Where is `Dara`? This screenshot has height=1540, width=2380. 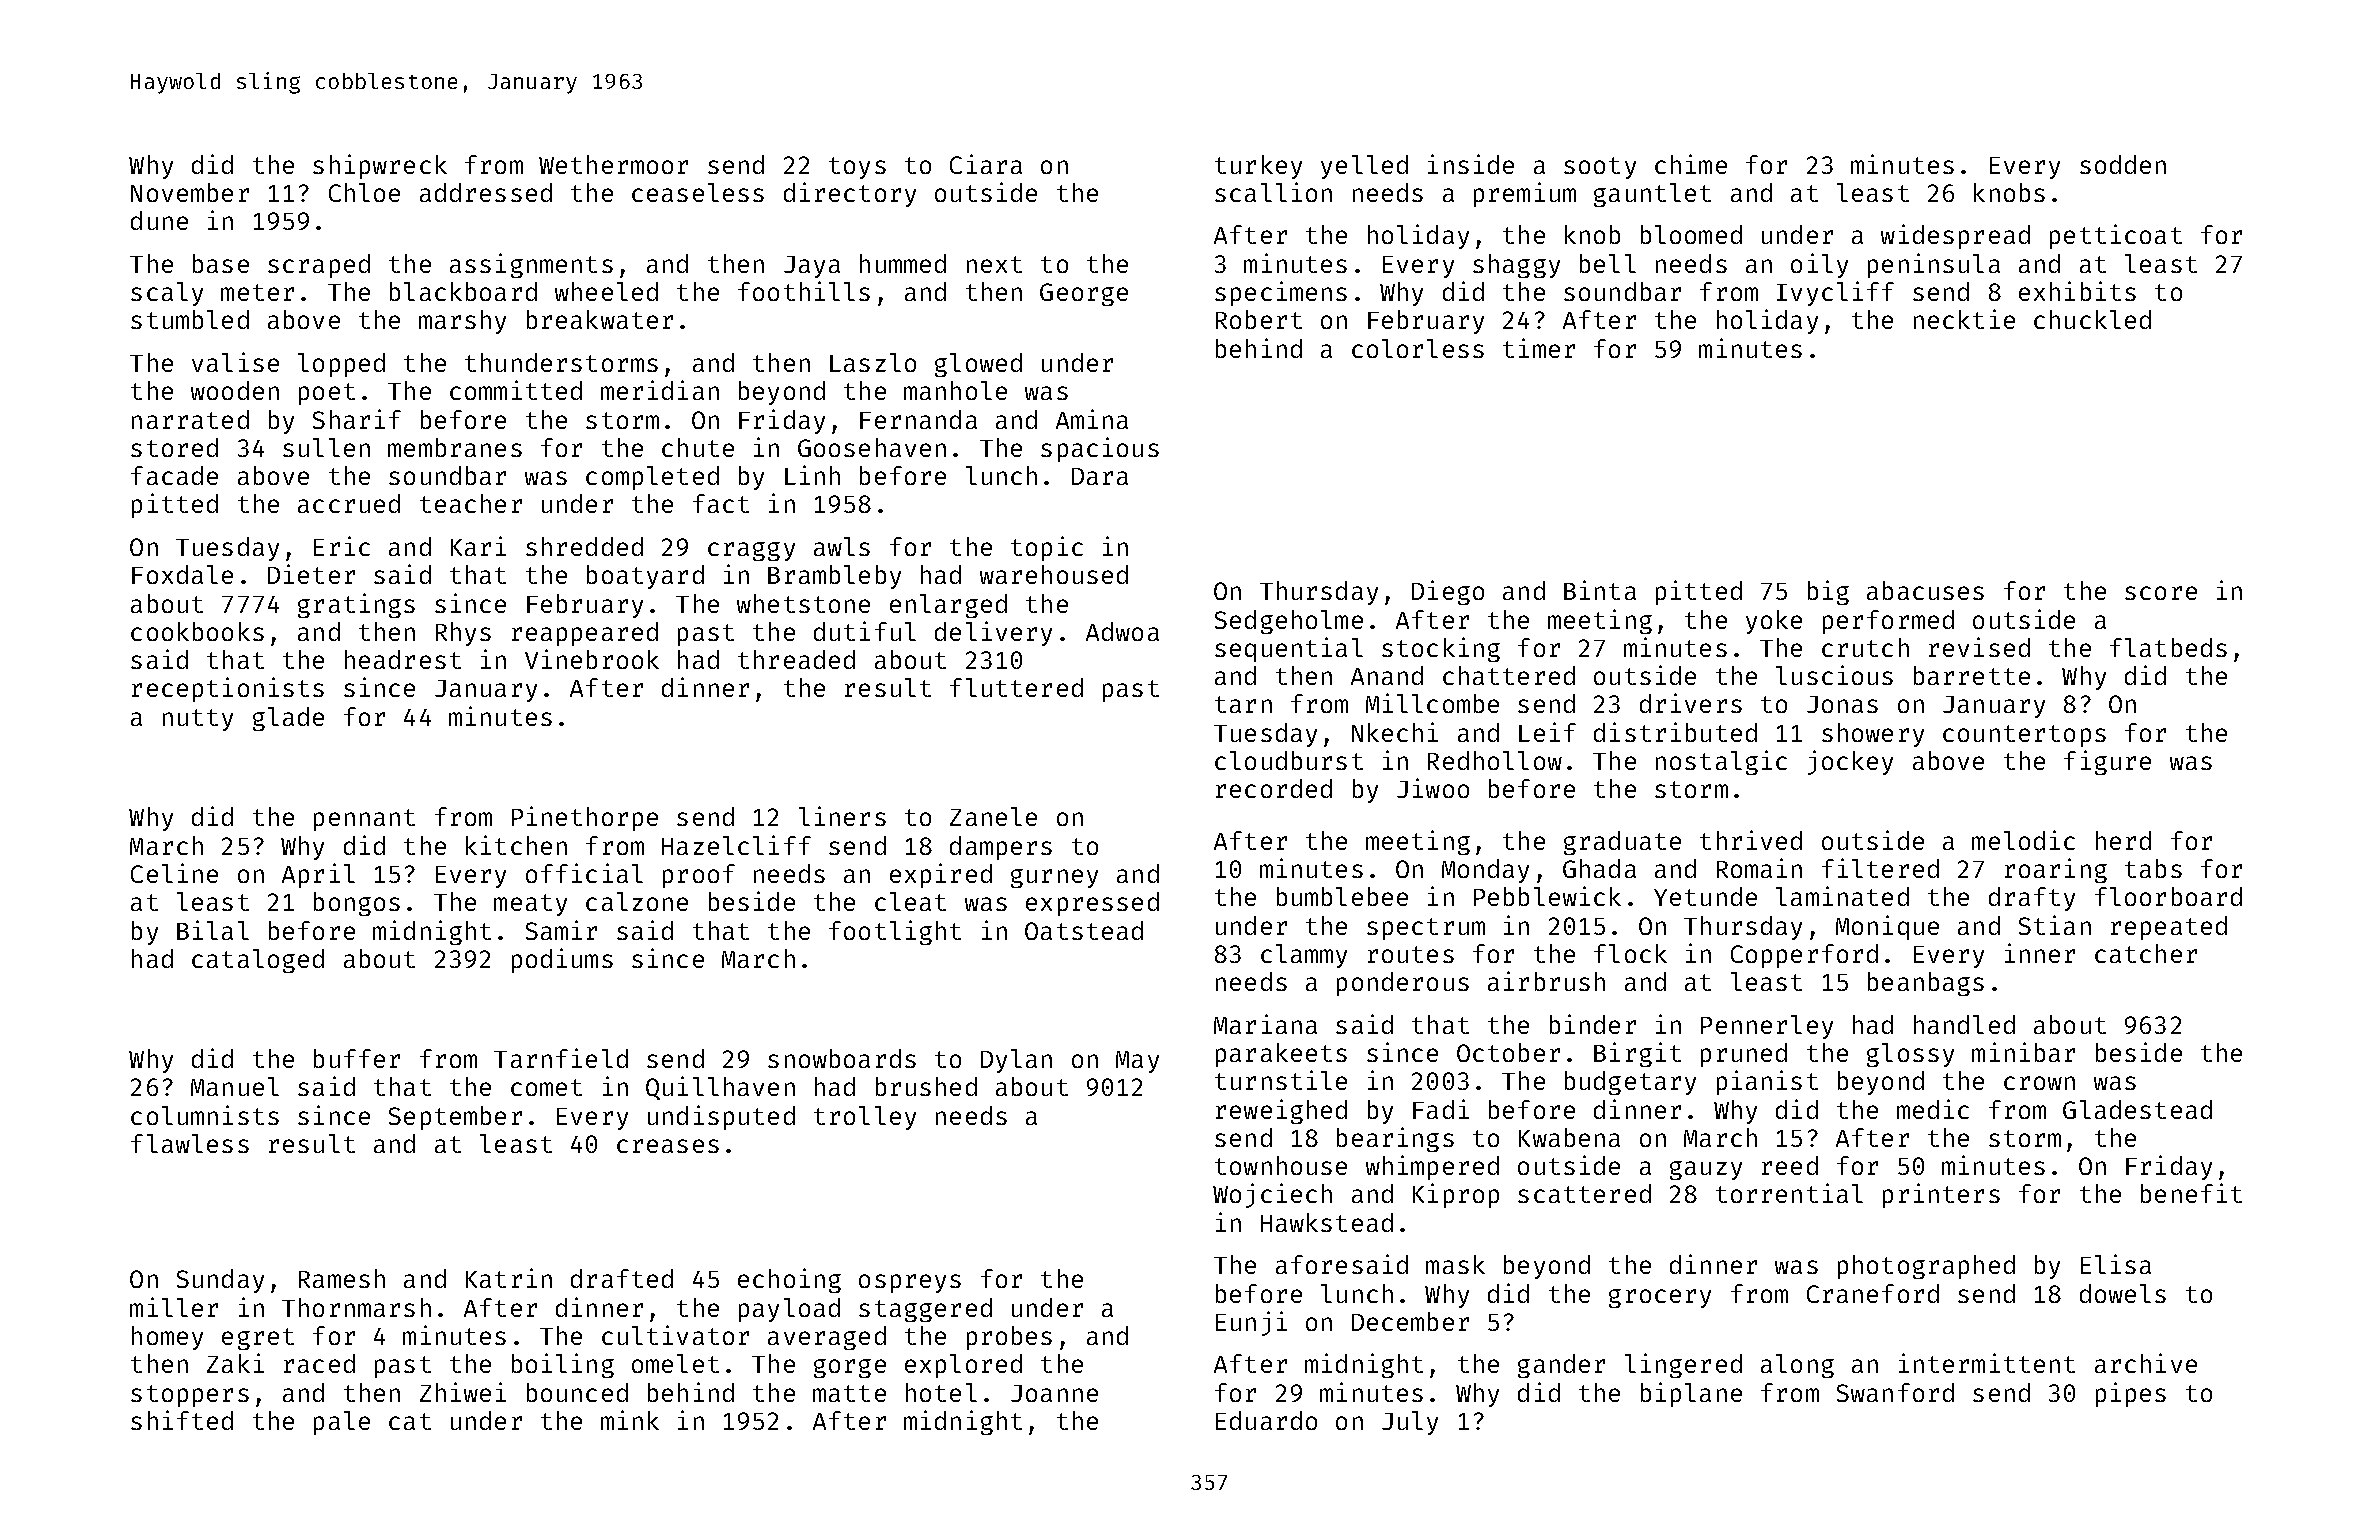
Dara is located at coordinates (1100, 476).
